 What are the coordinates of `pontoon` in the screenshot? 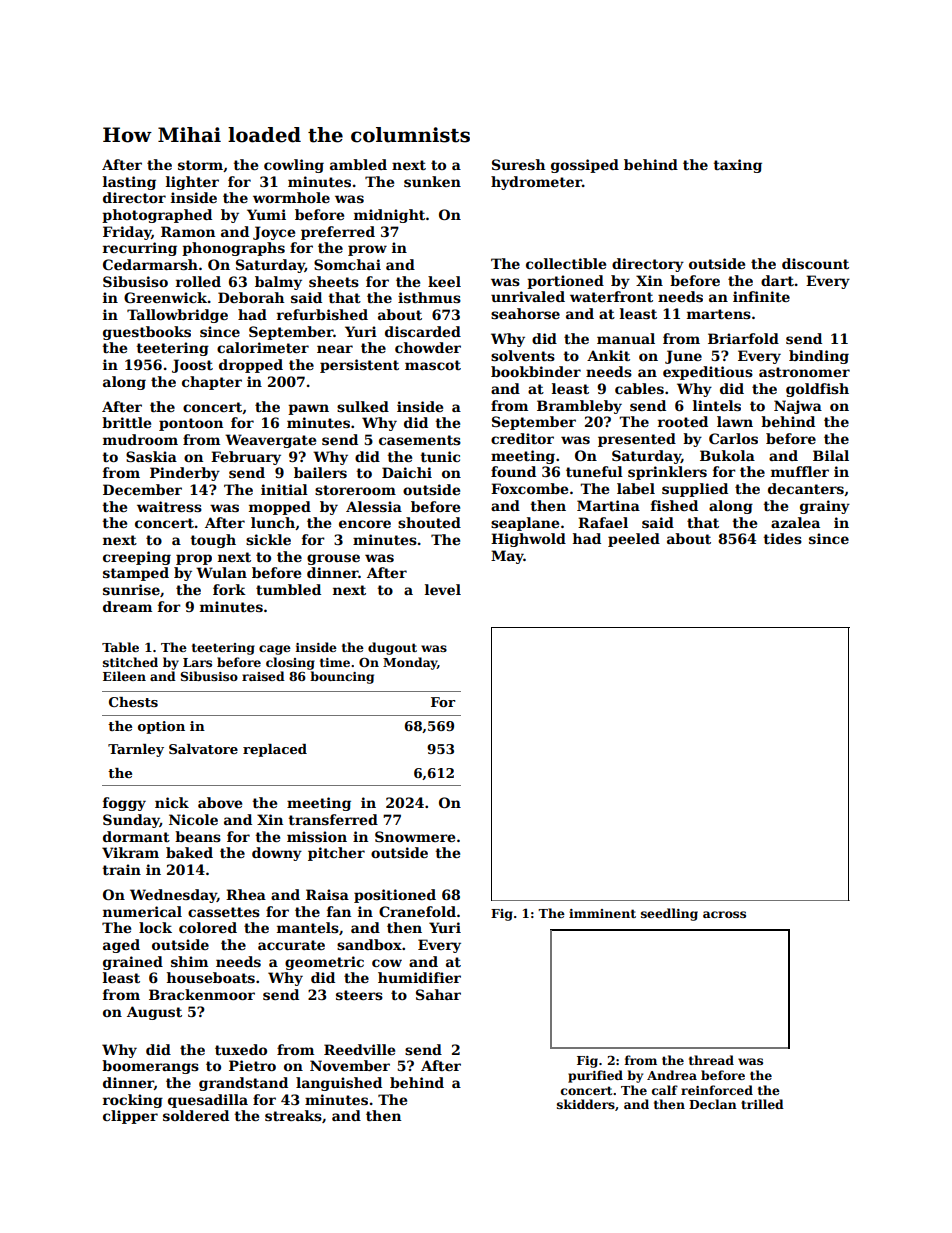 It's located at (191, 424).
